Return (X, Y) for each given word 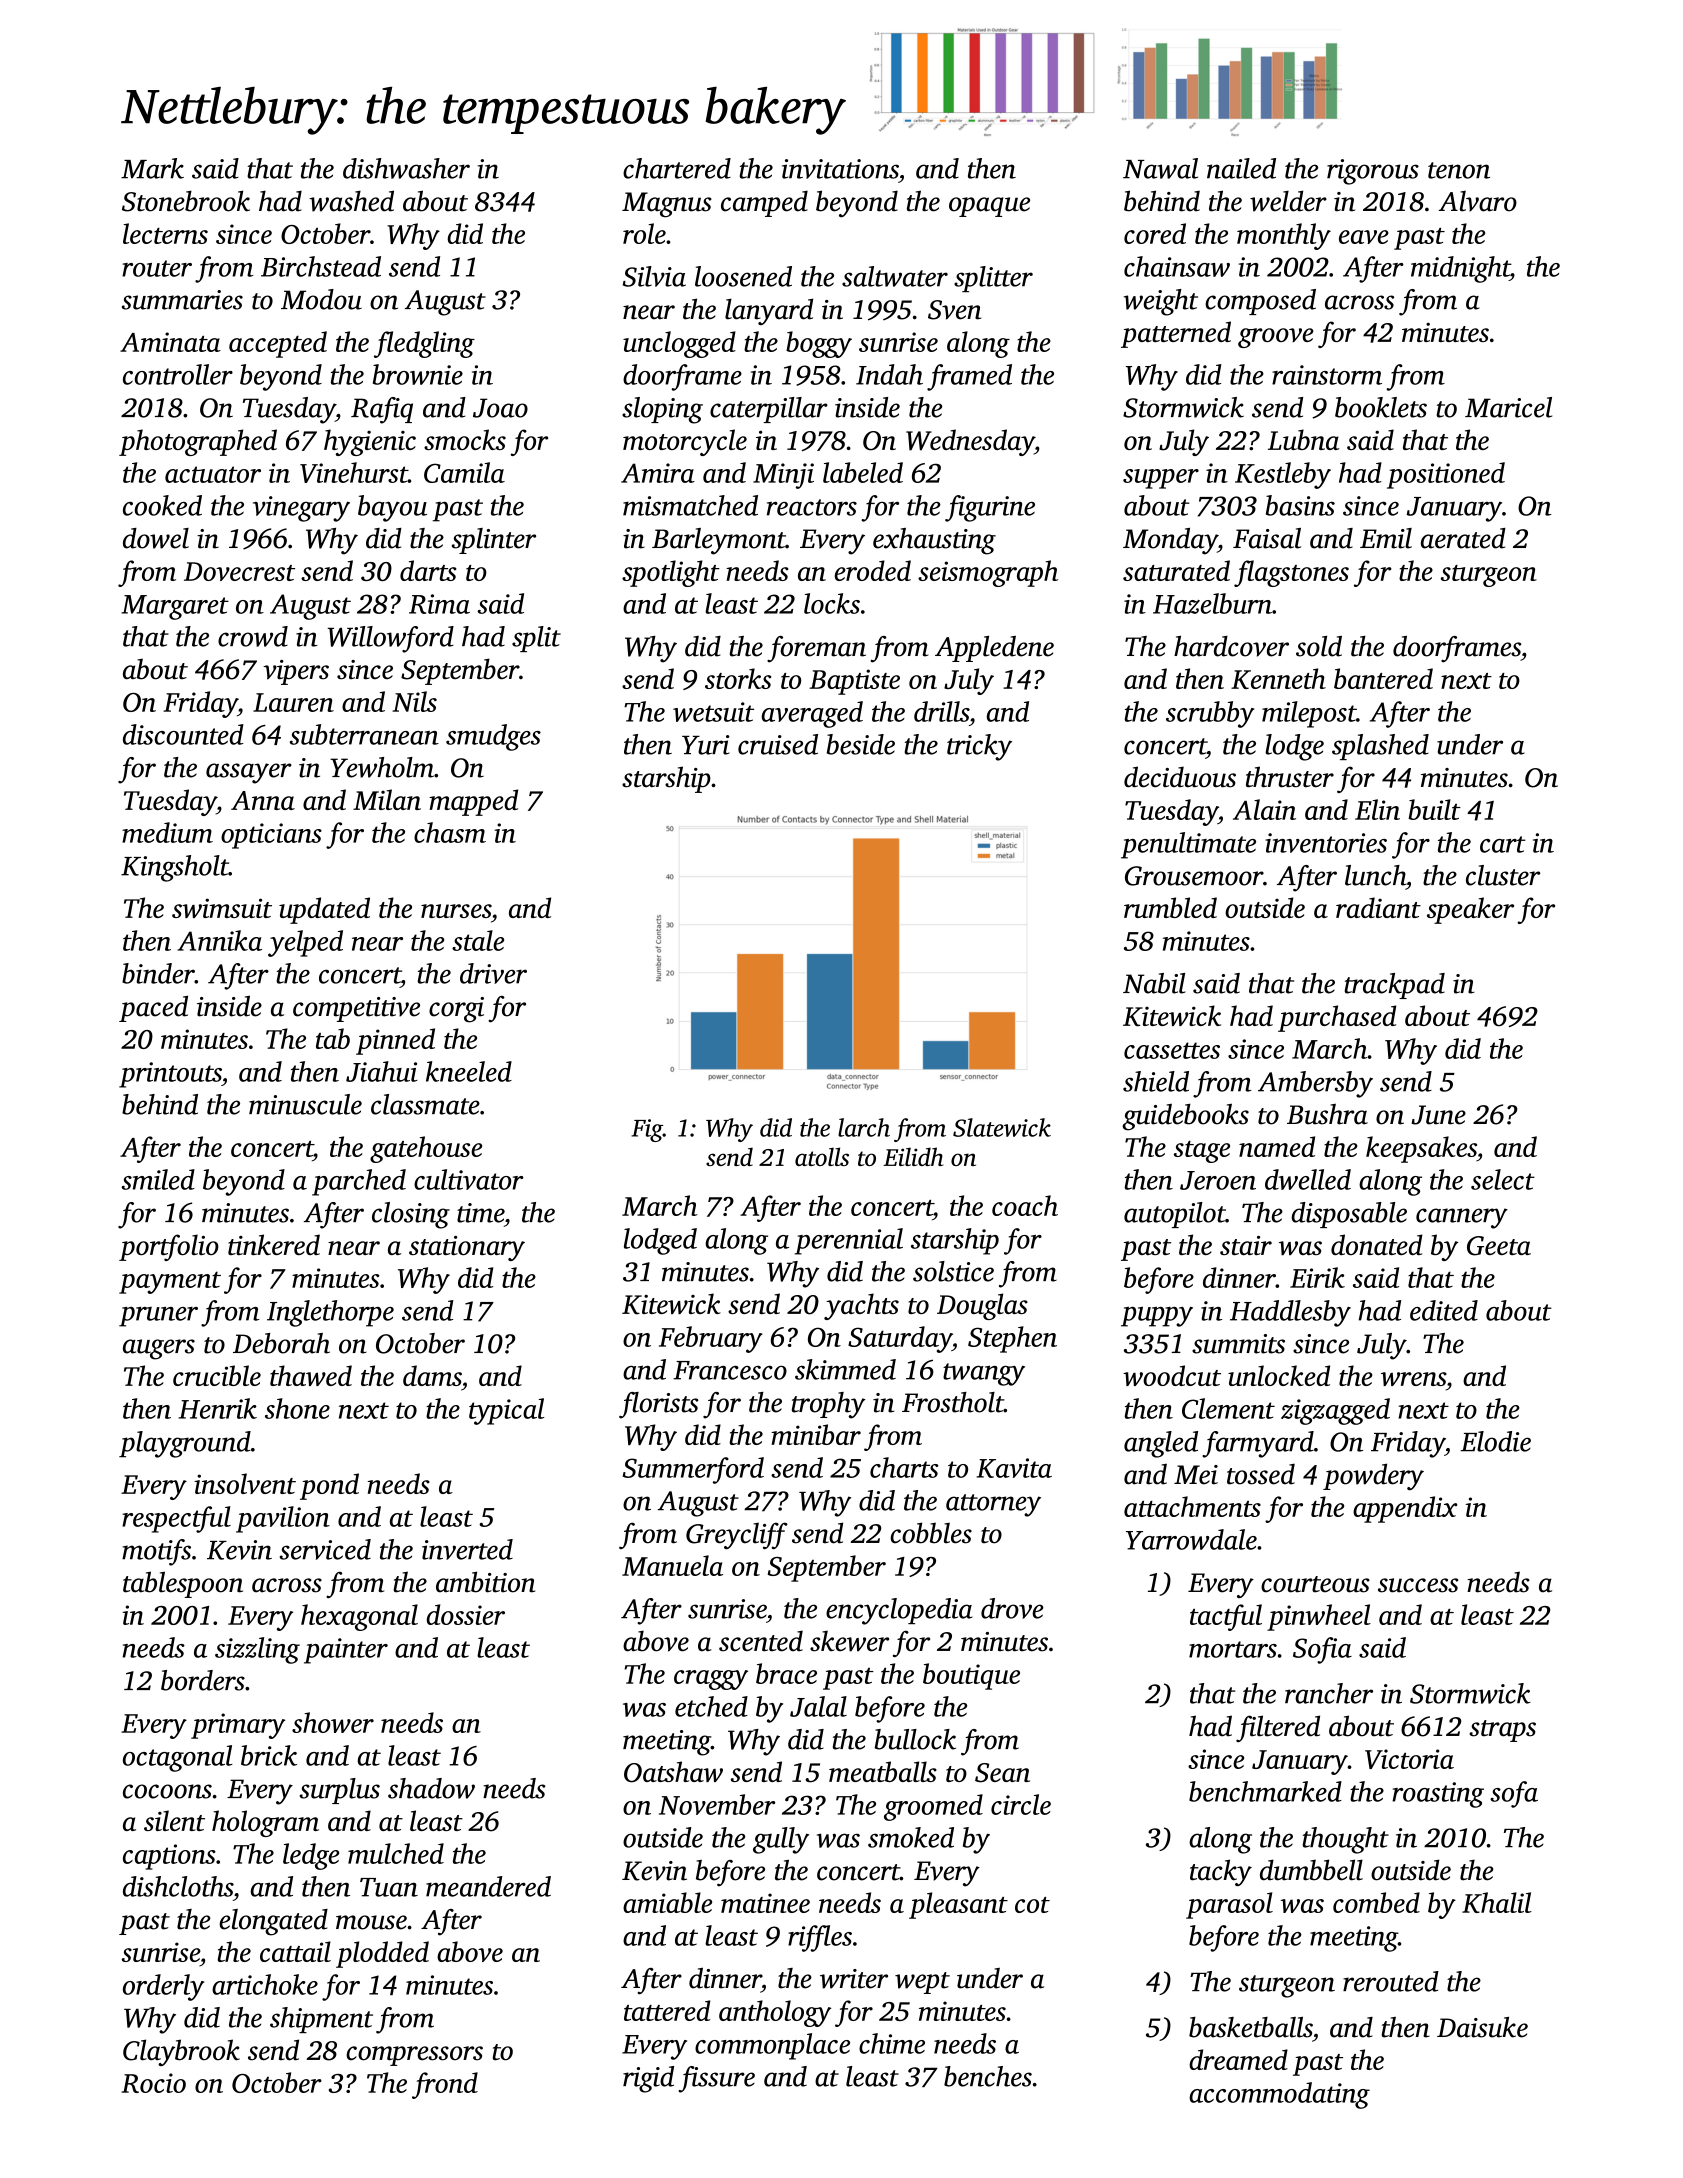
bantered (1383, 678)
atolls (822, 1156)
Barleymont (719, 541)
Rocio (153, 2083)
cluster (1503, 875)
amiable (667, 1902)
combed (1376, 1902)
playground (185, 1444)
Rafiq (382, 410)
